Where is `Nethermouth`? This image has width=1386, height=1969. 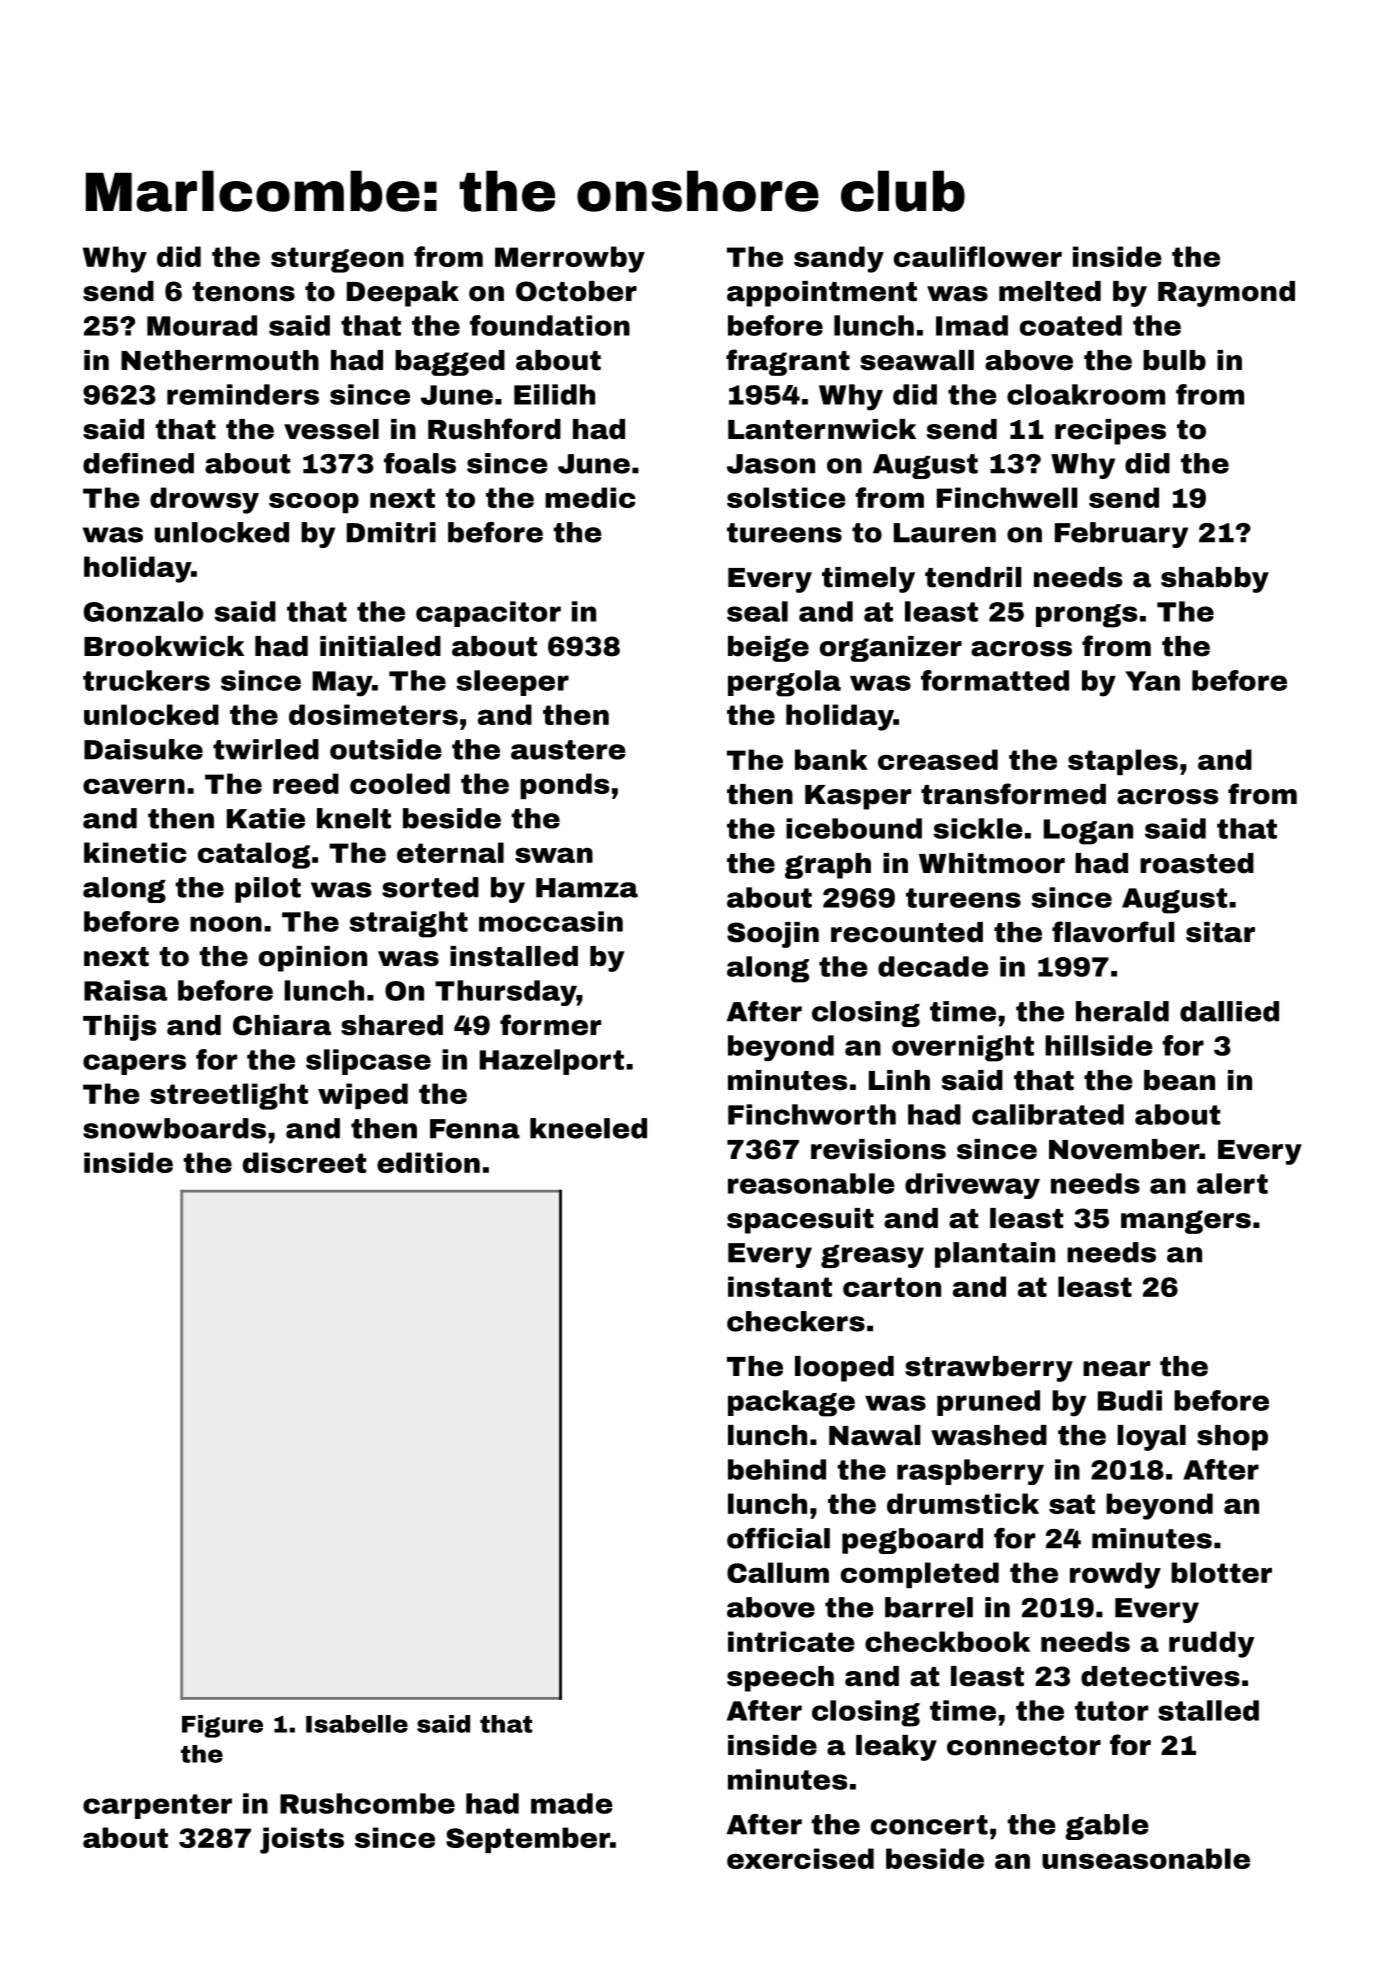
Nethermouth is located at coordinates (220, 360).
